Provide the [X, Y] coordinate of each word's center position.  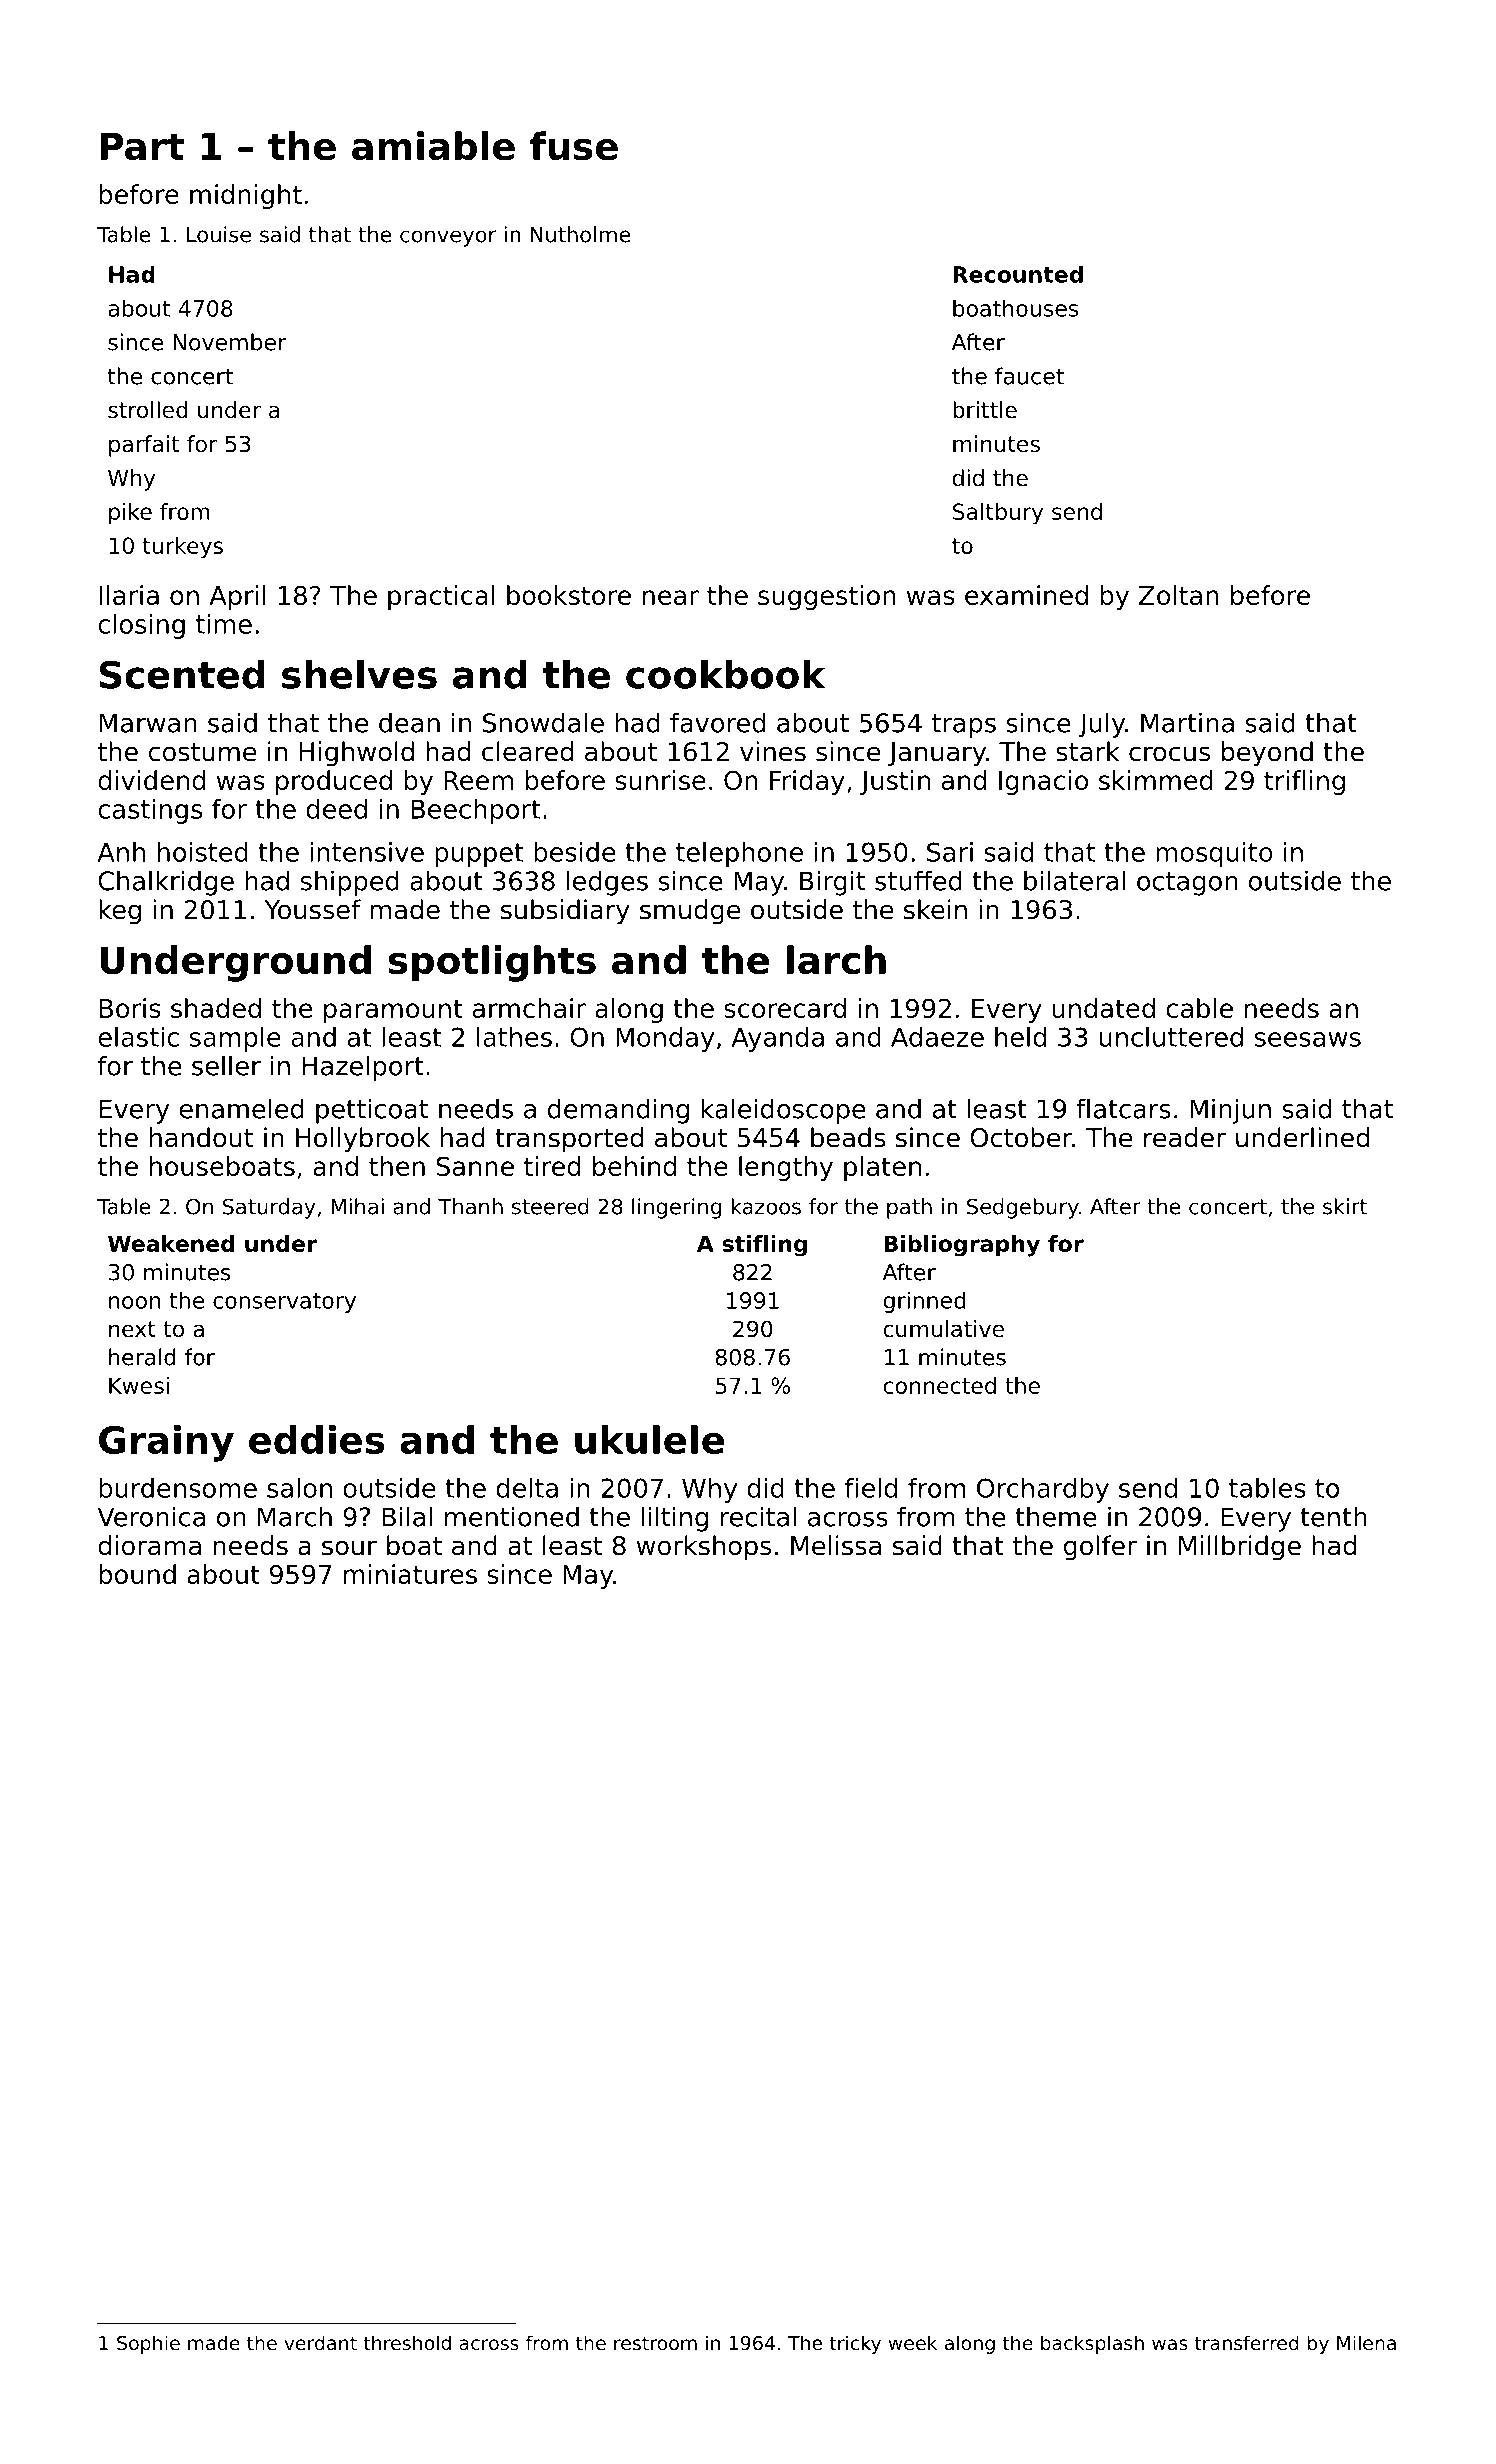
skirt [1345, 1206]
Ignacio [1043, 782]
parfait [144, 446]
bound [137, 1574]
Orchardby [1043, 1490]
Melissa [836, 1545]
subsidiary [565, 912]
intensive [367, 852]
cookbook [726, 674]
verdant [320, 2342]
